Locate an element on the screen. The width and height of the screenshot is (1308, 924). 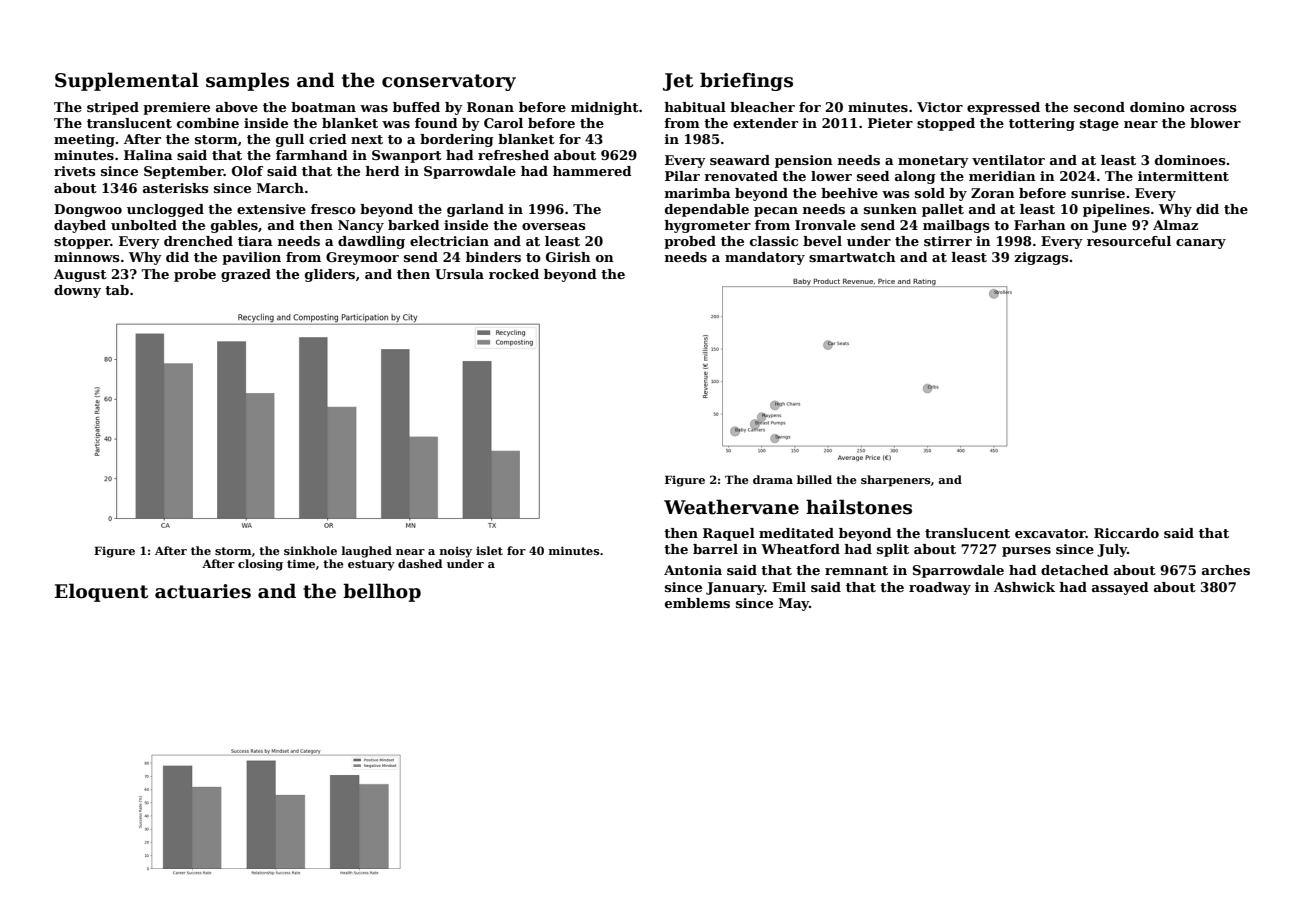
second is located at coordinates (1099, 107).
